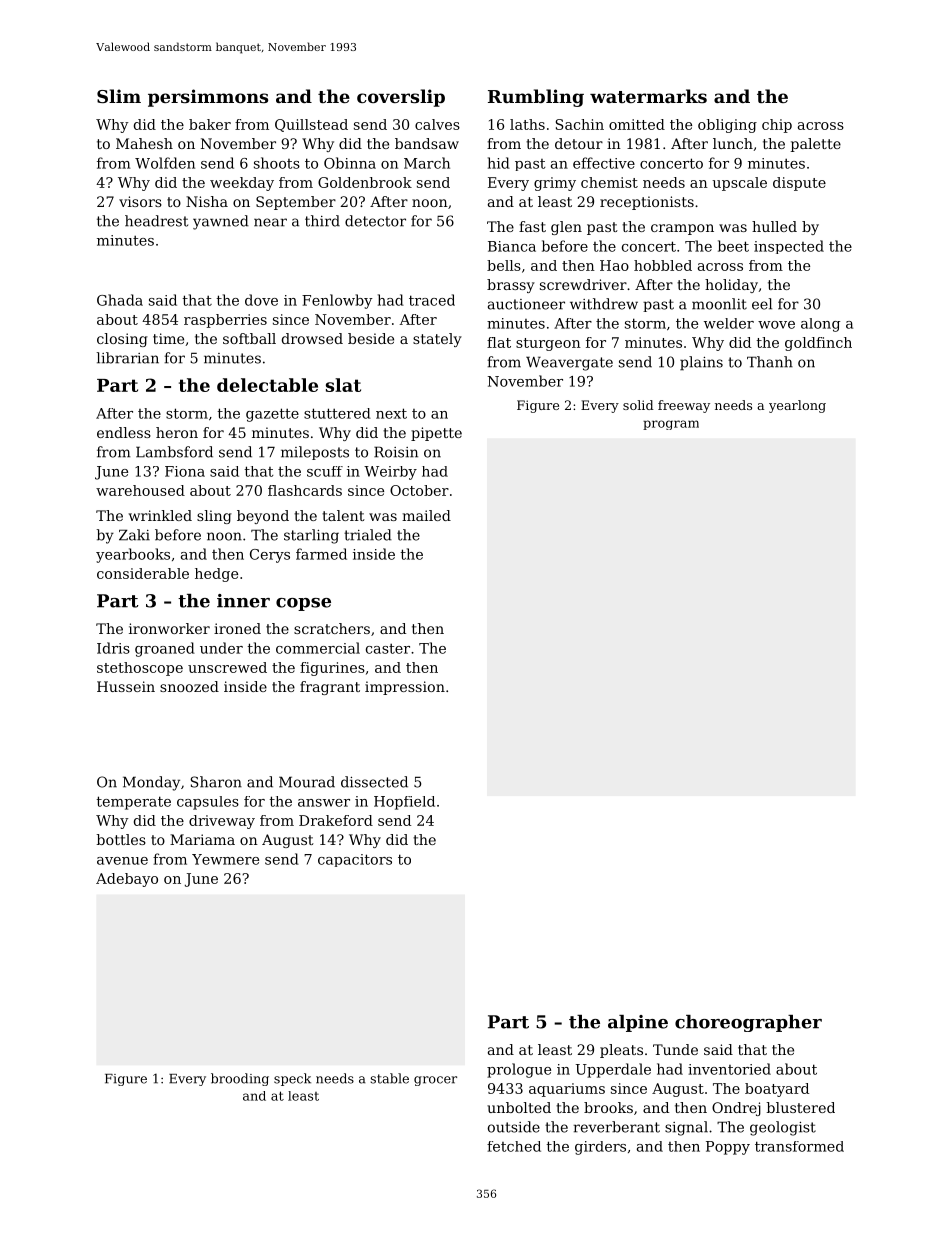  I want to click on persimmons, so click(208, 98).
